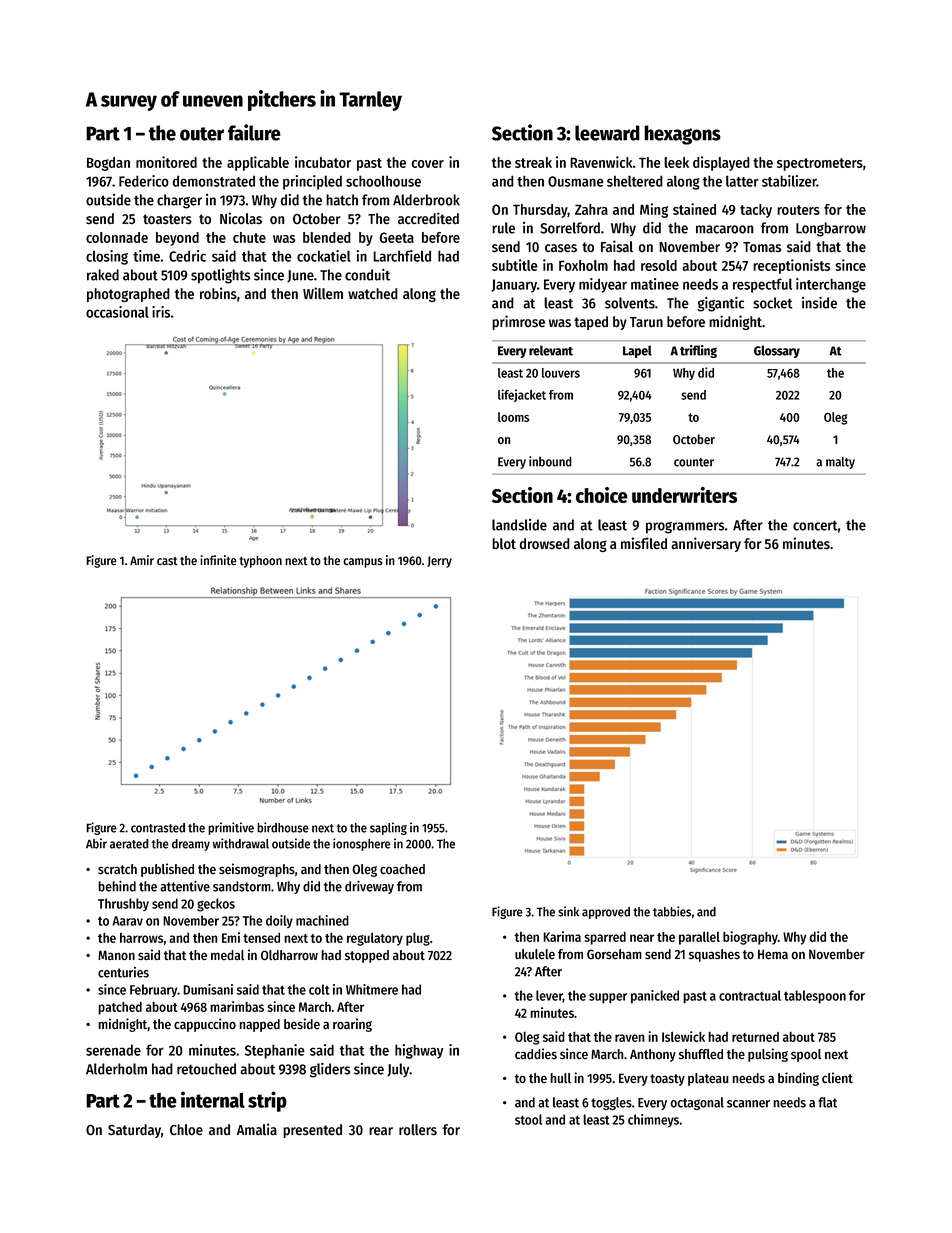 This page has height=1233, width=952. I want to click on cappuccino, so click(205, 1025).
